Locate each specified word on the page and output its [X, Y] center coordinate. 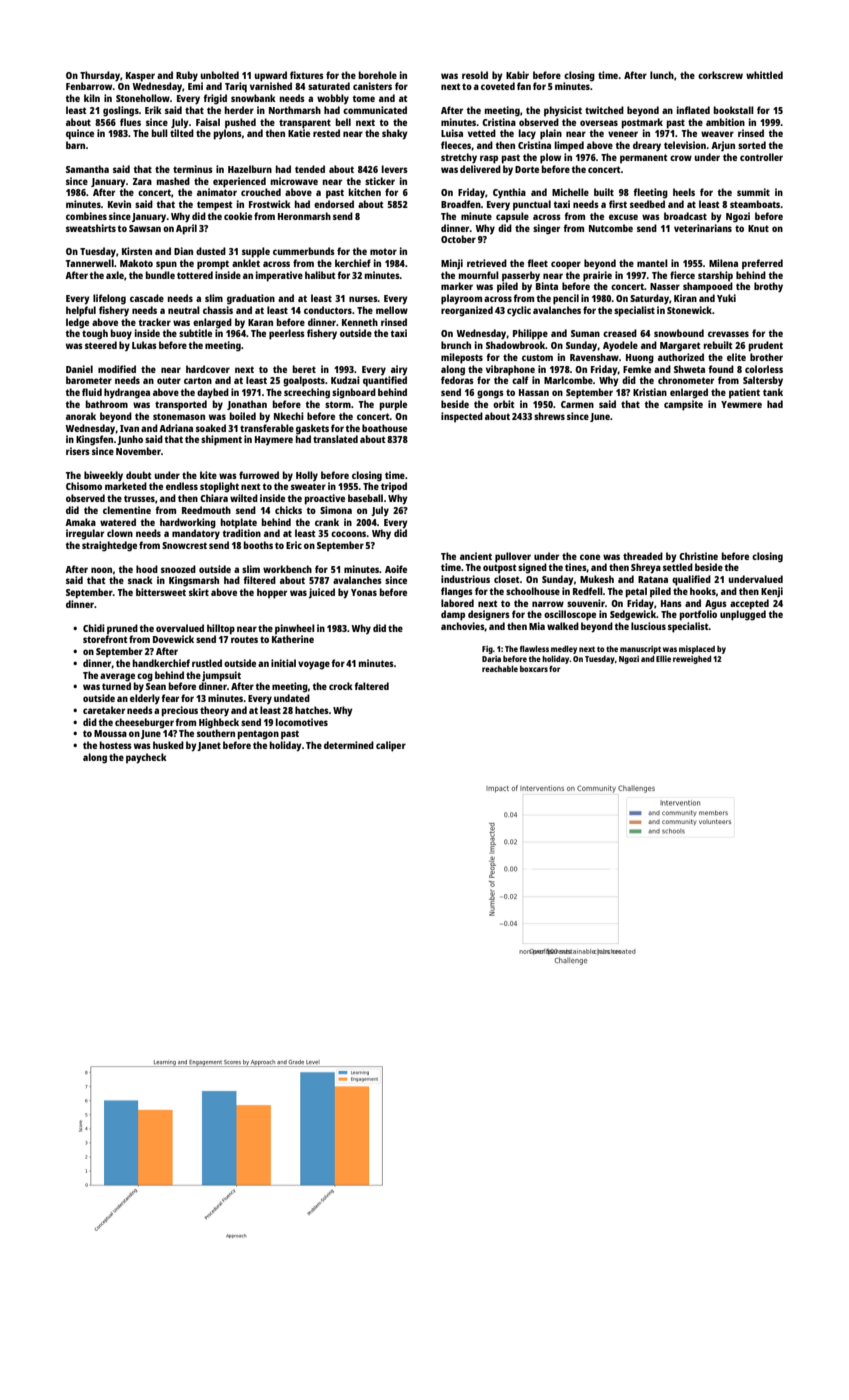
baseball [365, 498]
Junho [130, 440]
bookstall [734, 110]
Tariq [236, 87]
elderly [145, 699]
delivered [480, 169]
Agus [716, 605]
